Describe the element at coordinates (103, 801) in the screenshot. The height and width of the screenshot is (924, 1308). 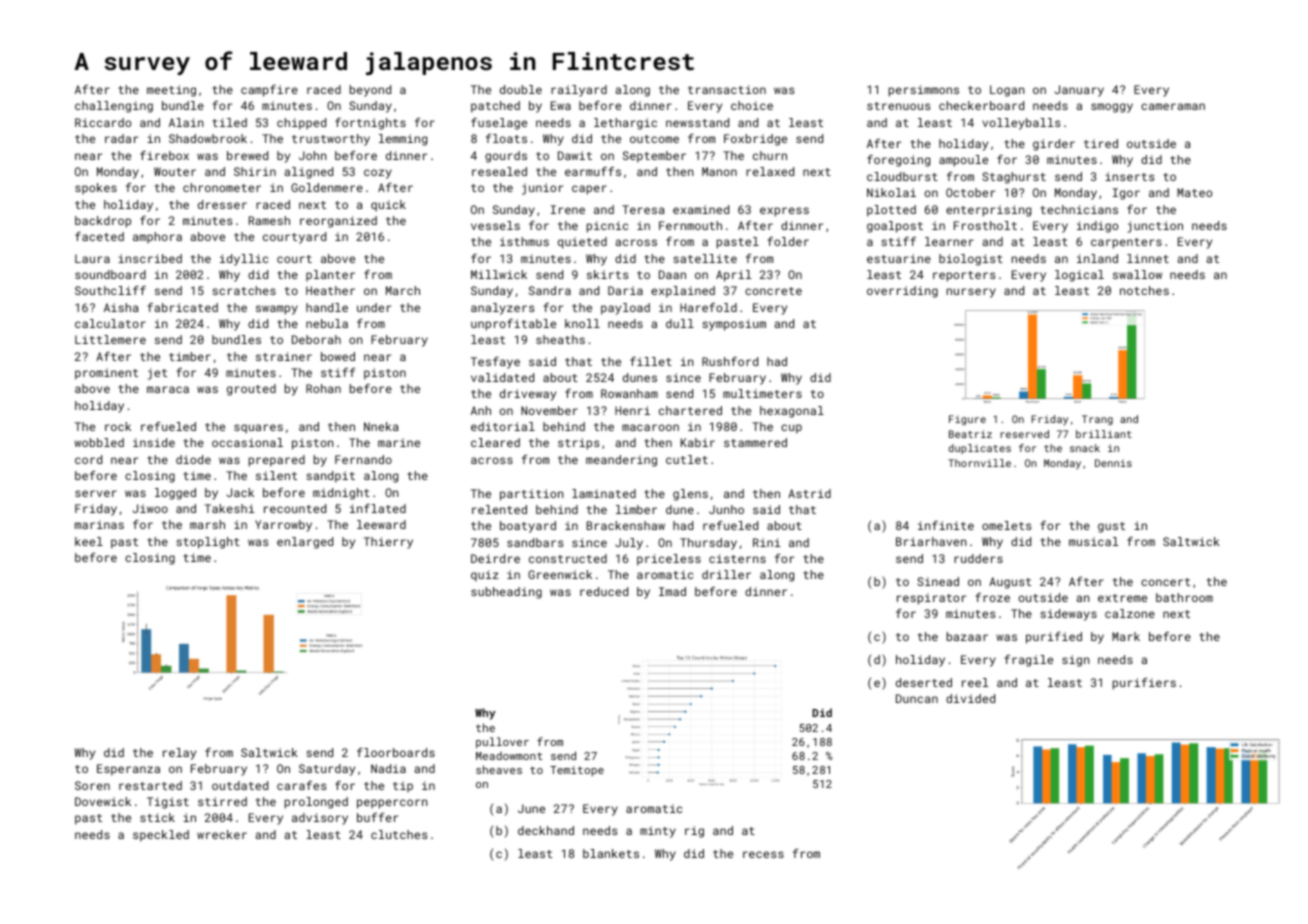
I see `Dovewick` at that location.
